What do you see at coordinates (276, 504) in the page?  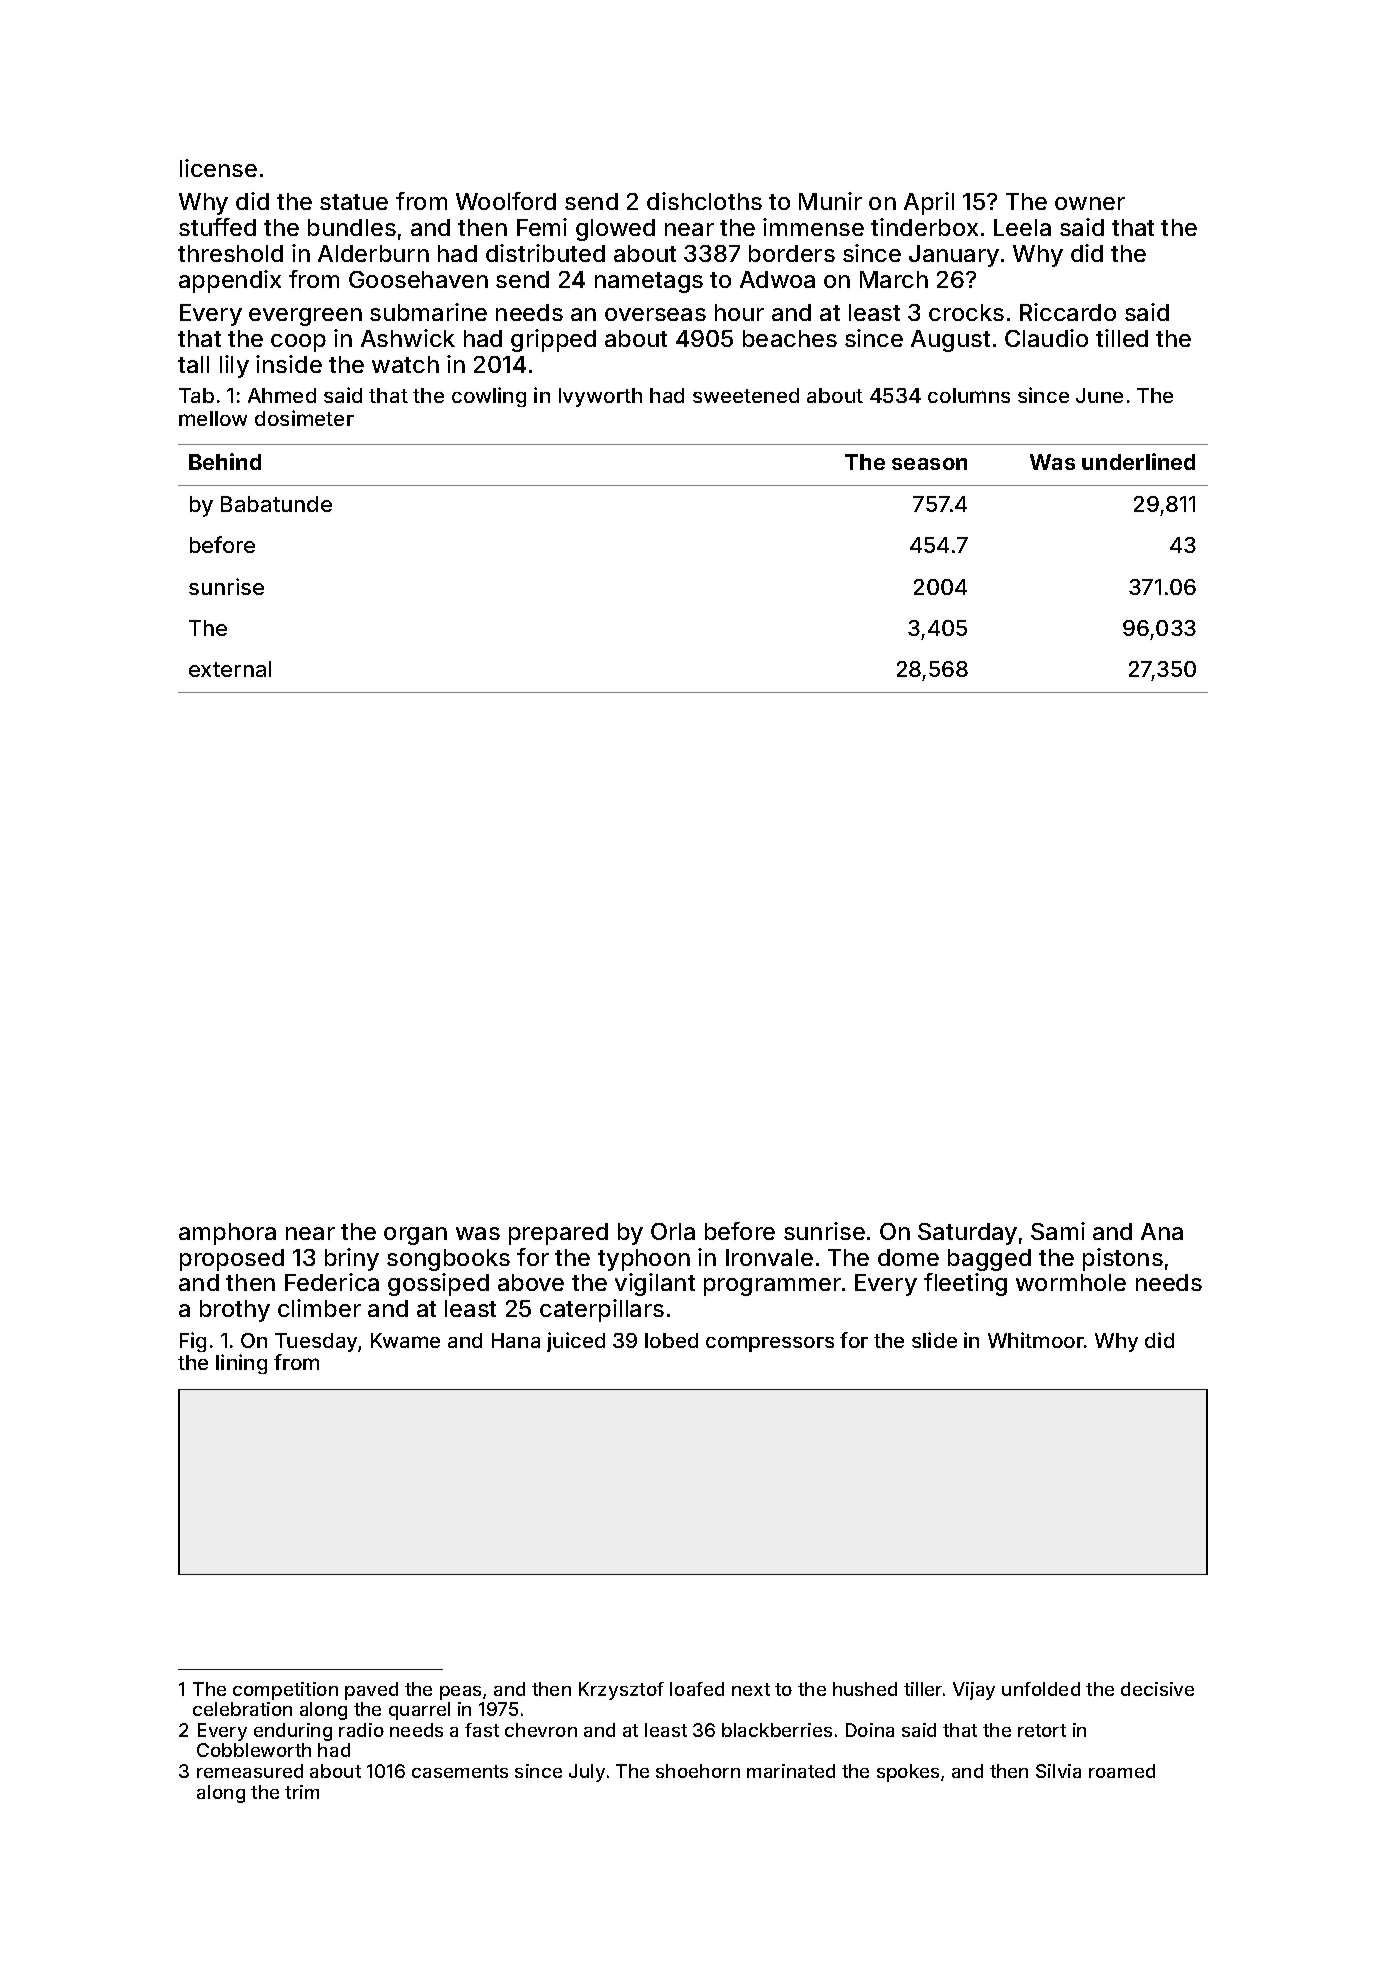 I see `Babatunde` at bounding box center [276, 504].
